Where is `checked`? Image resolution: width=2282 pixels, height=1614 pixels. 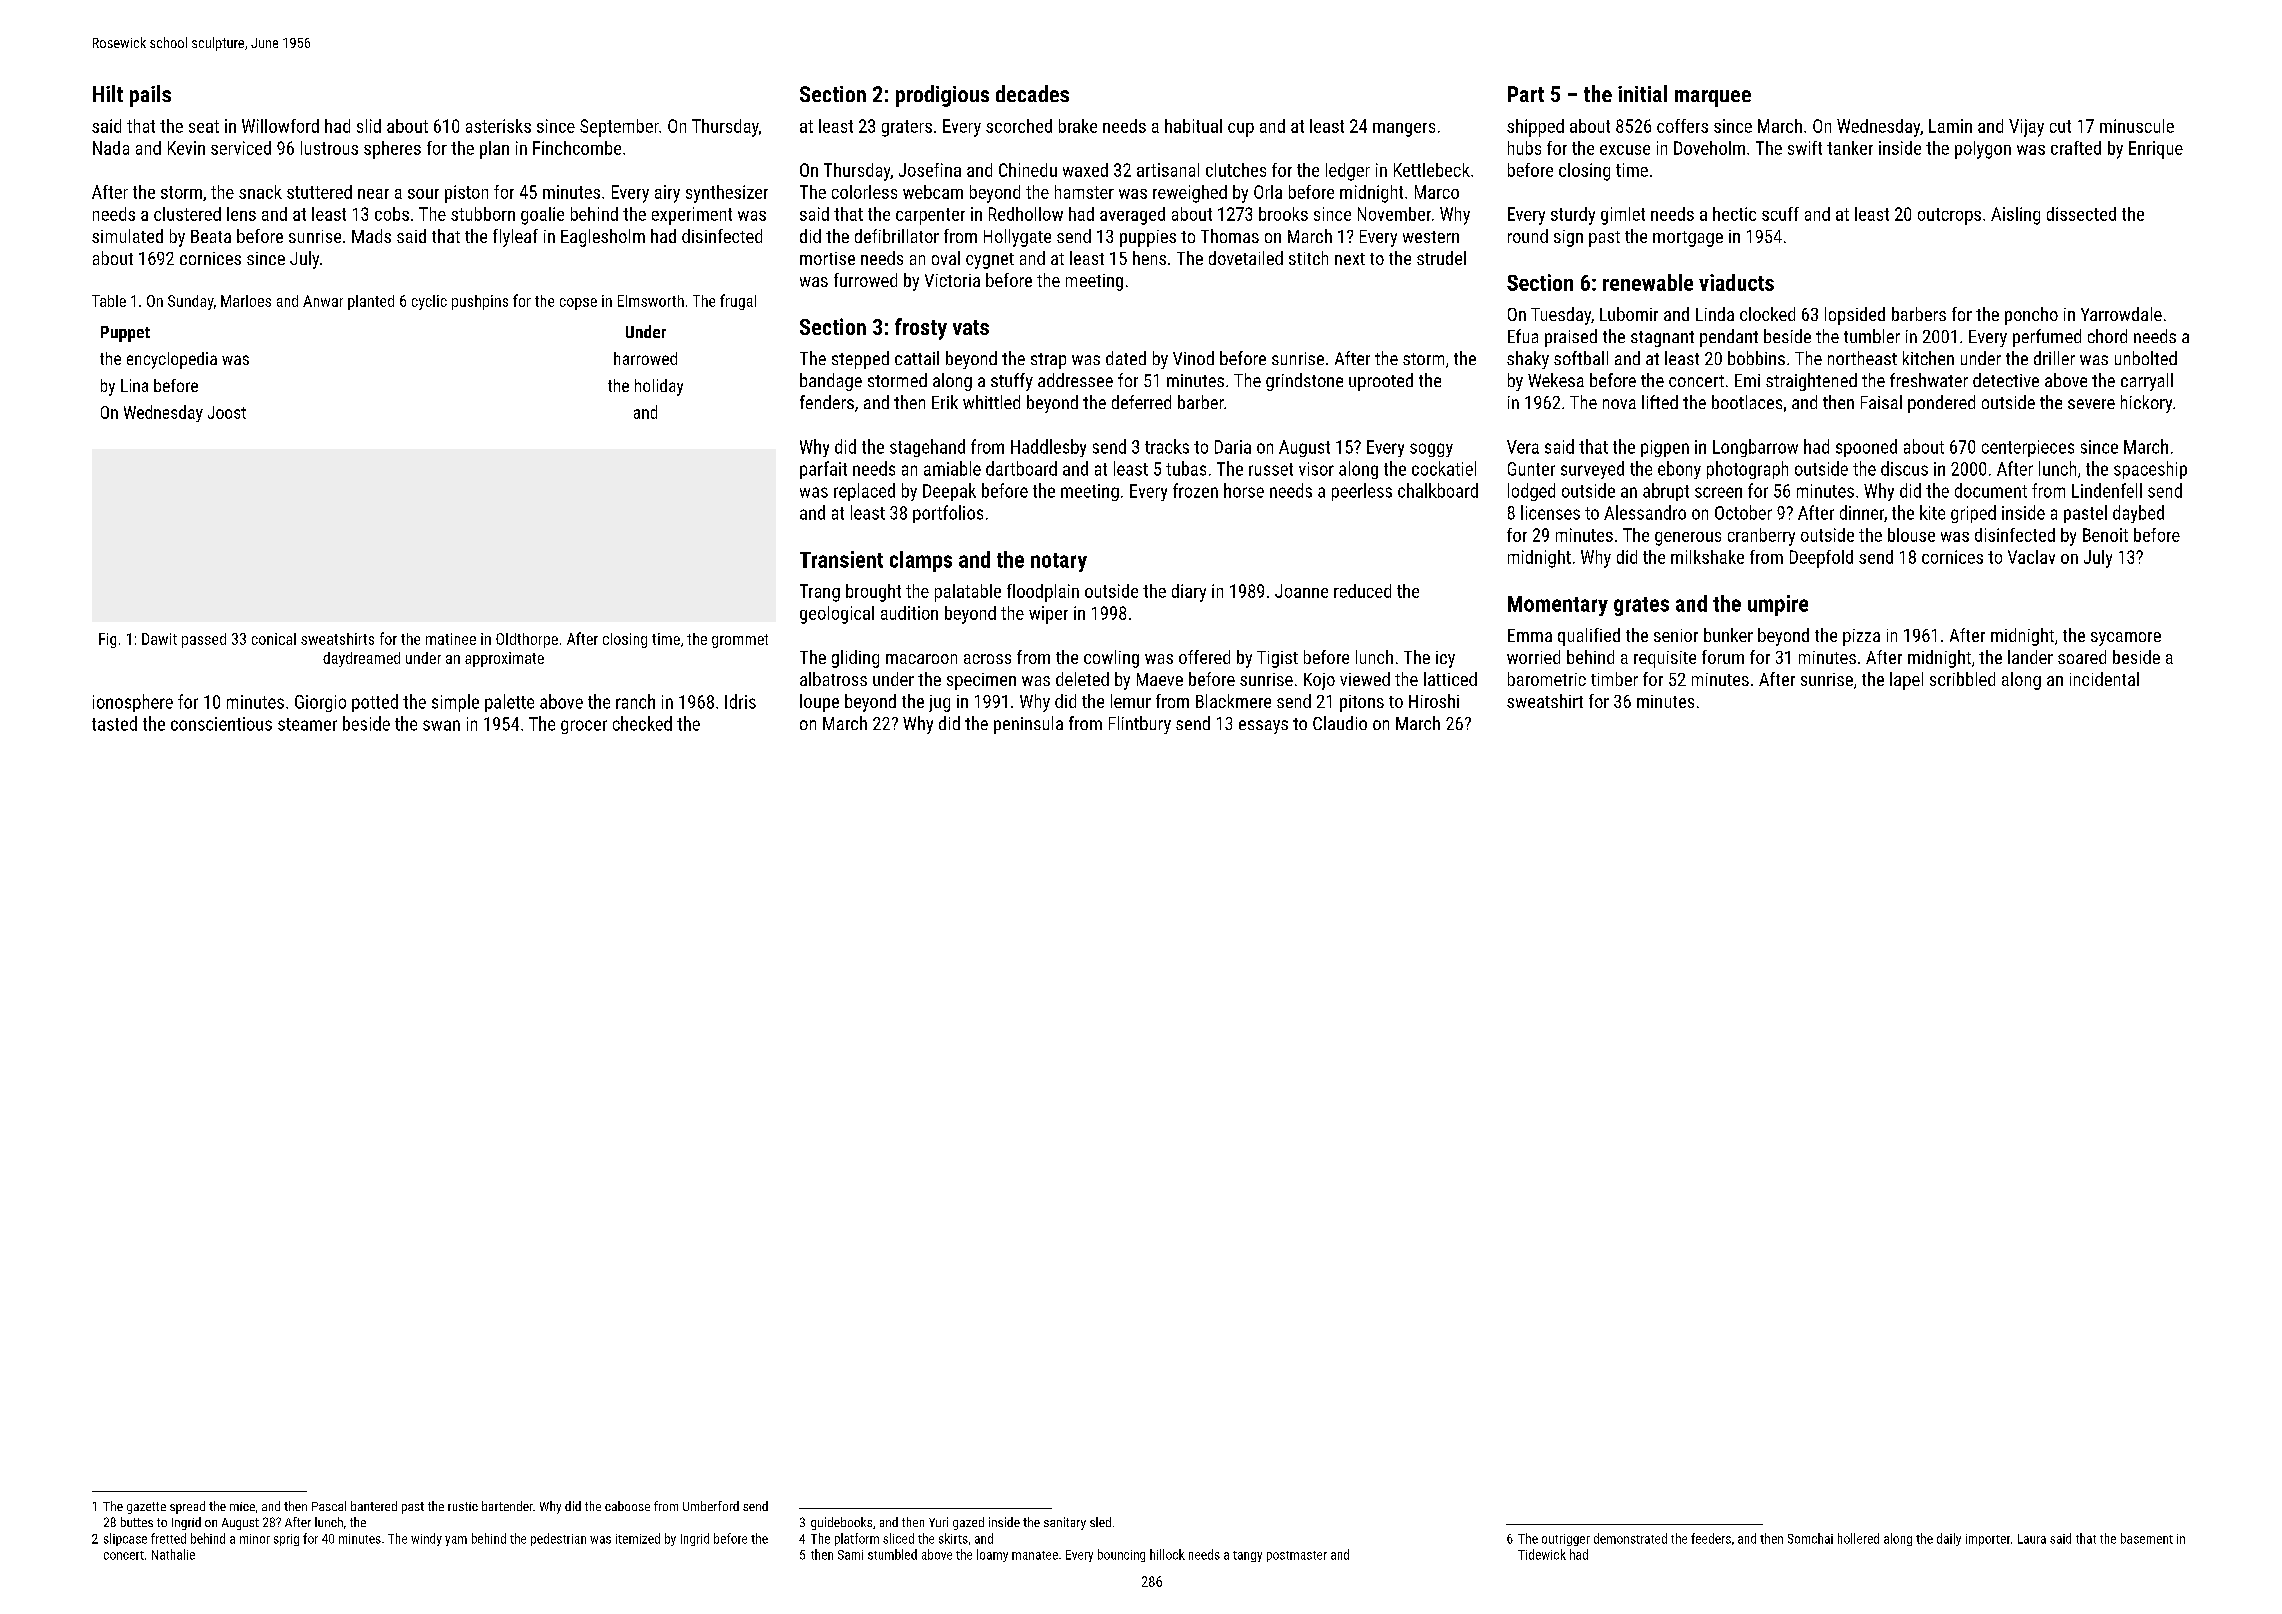 checked is located at coordinates (642, 723).
